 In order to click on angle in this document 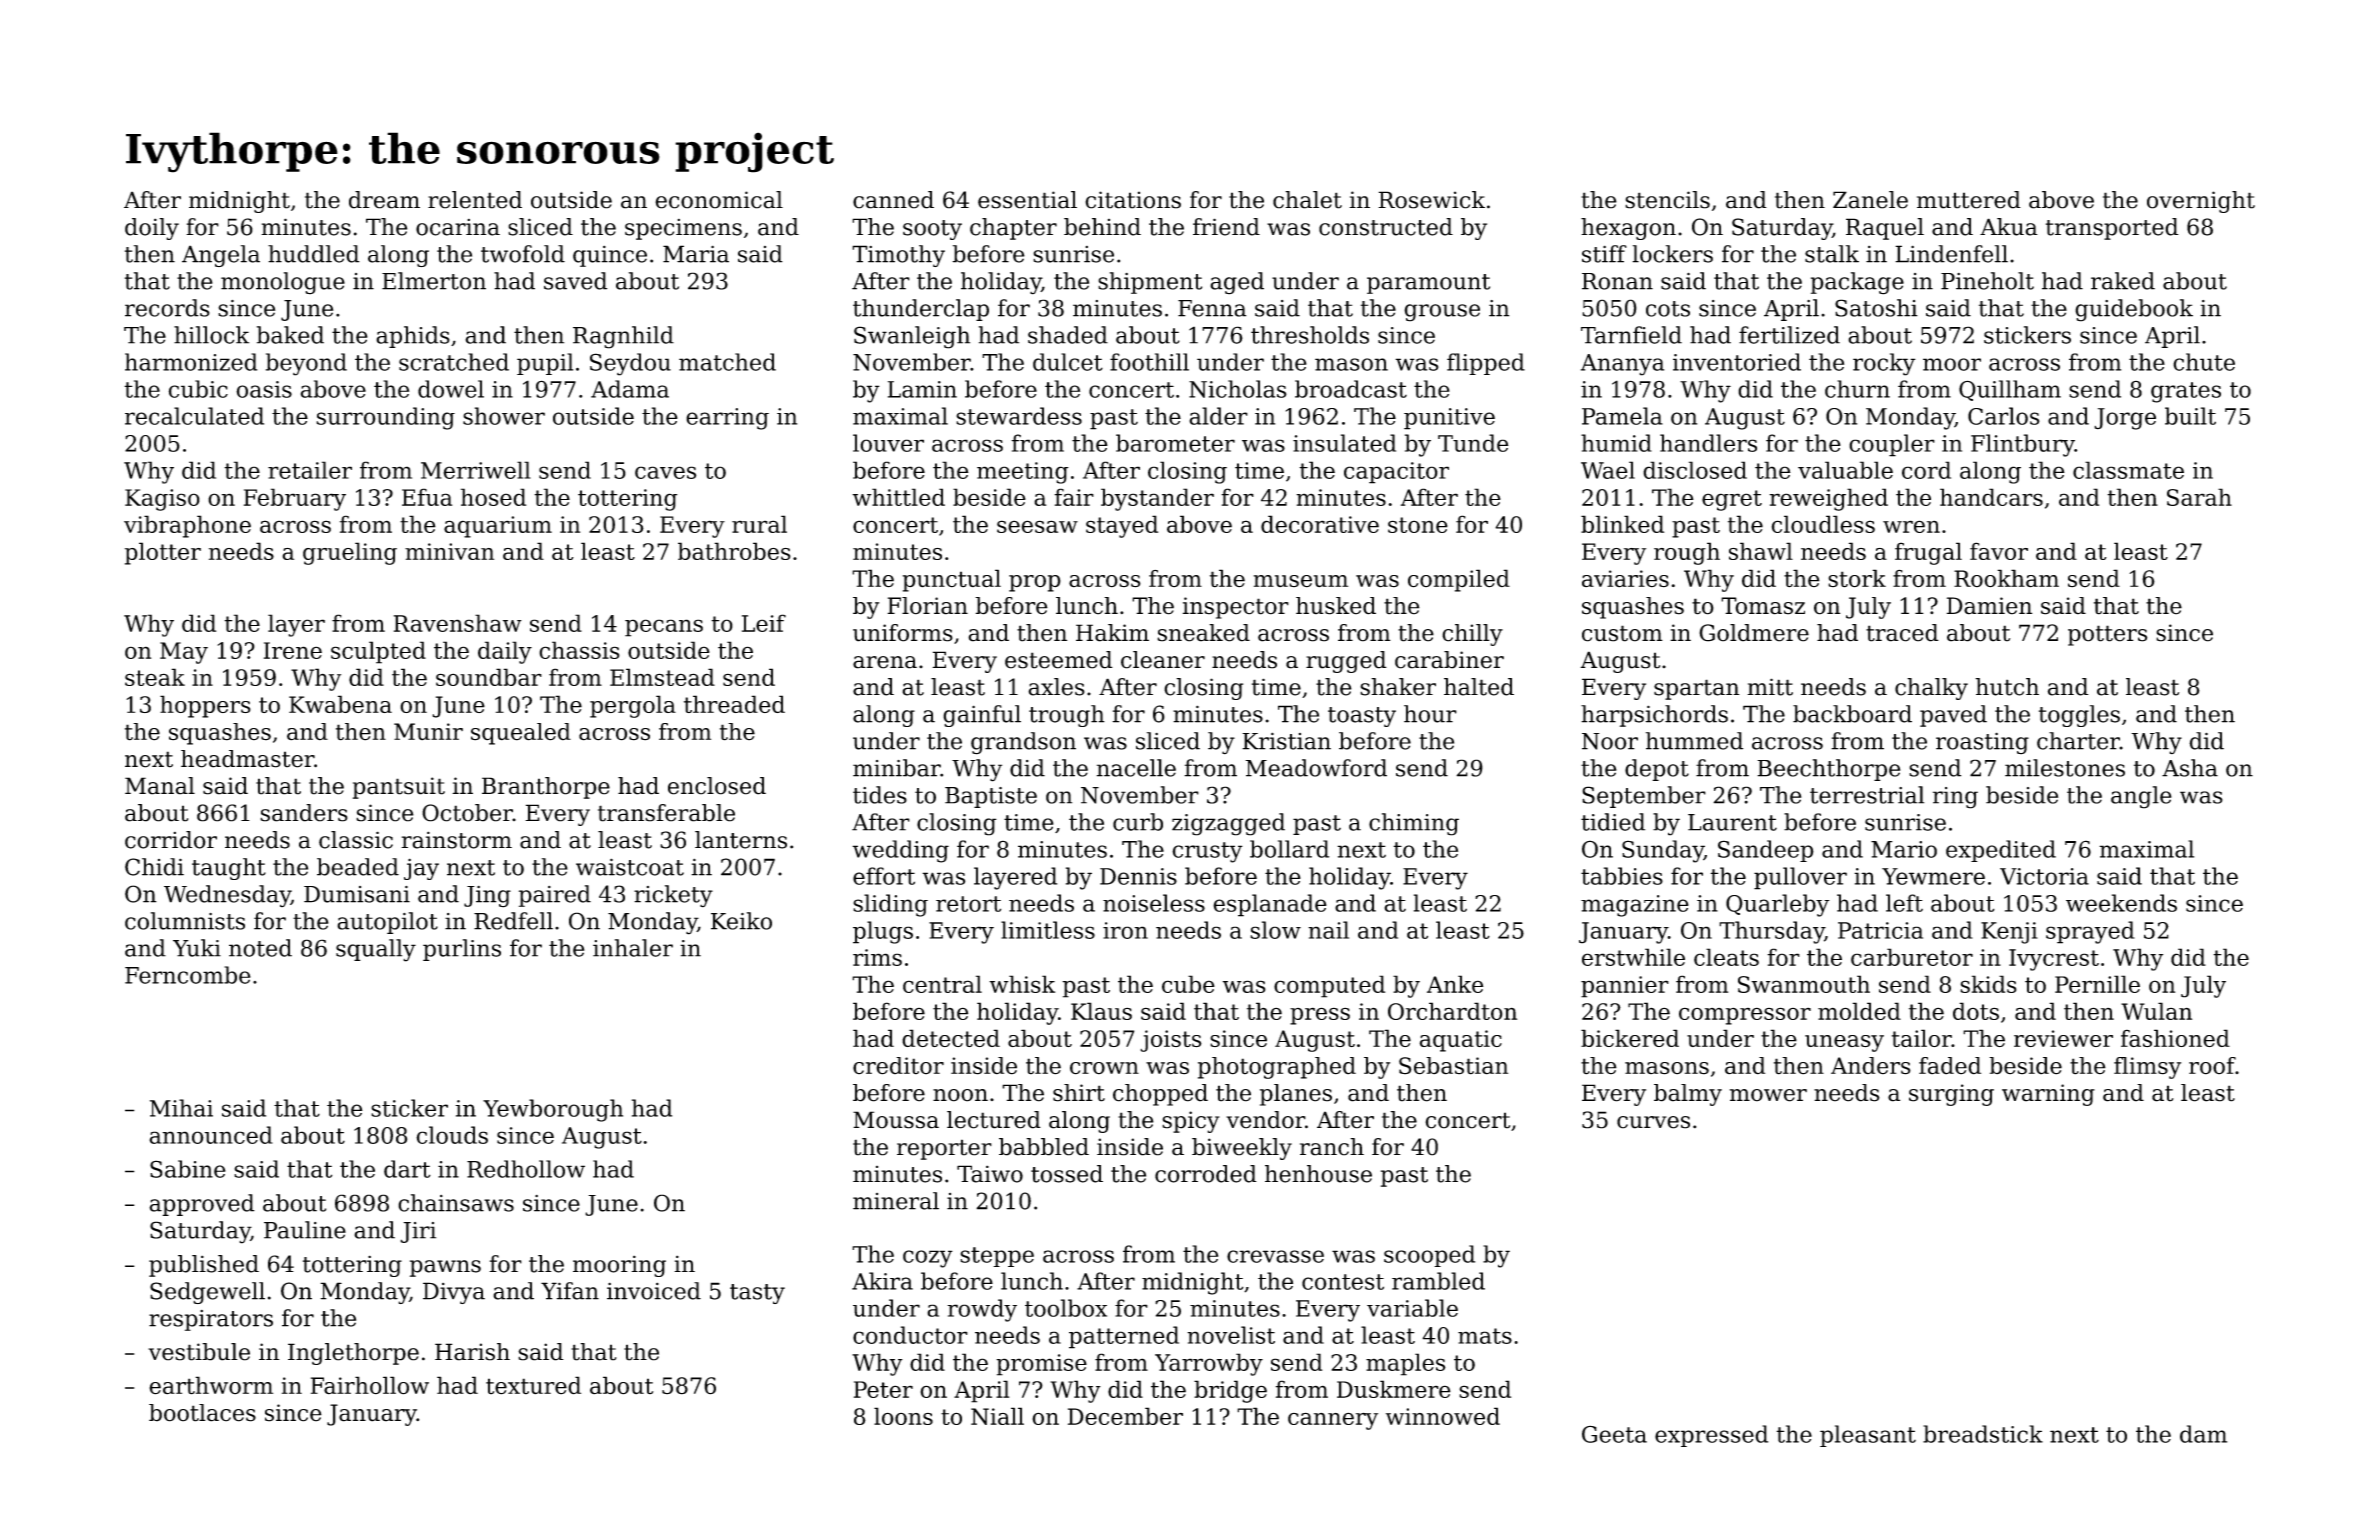, I will do `click(2141, 797)`.
